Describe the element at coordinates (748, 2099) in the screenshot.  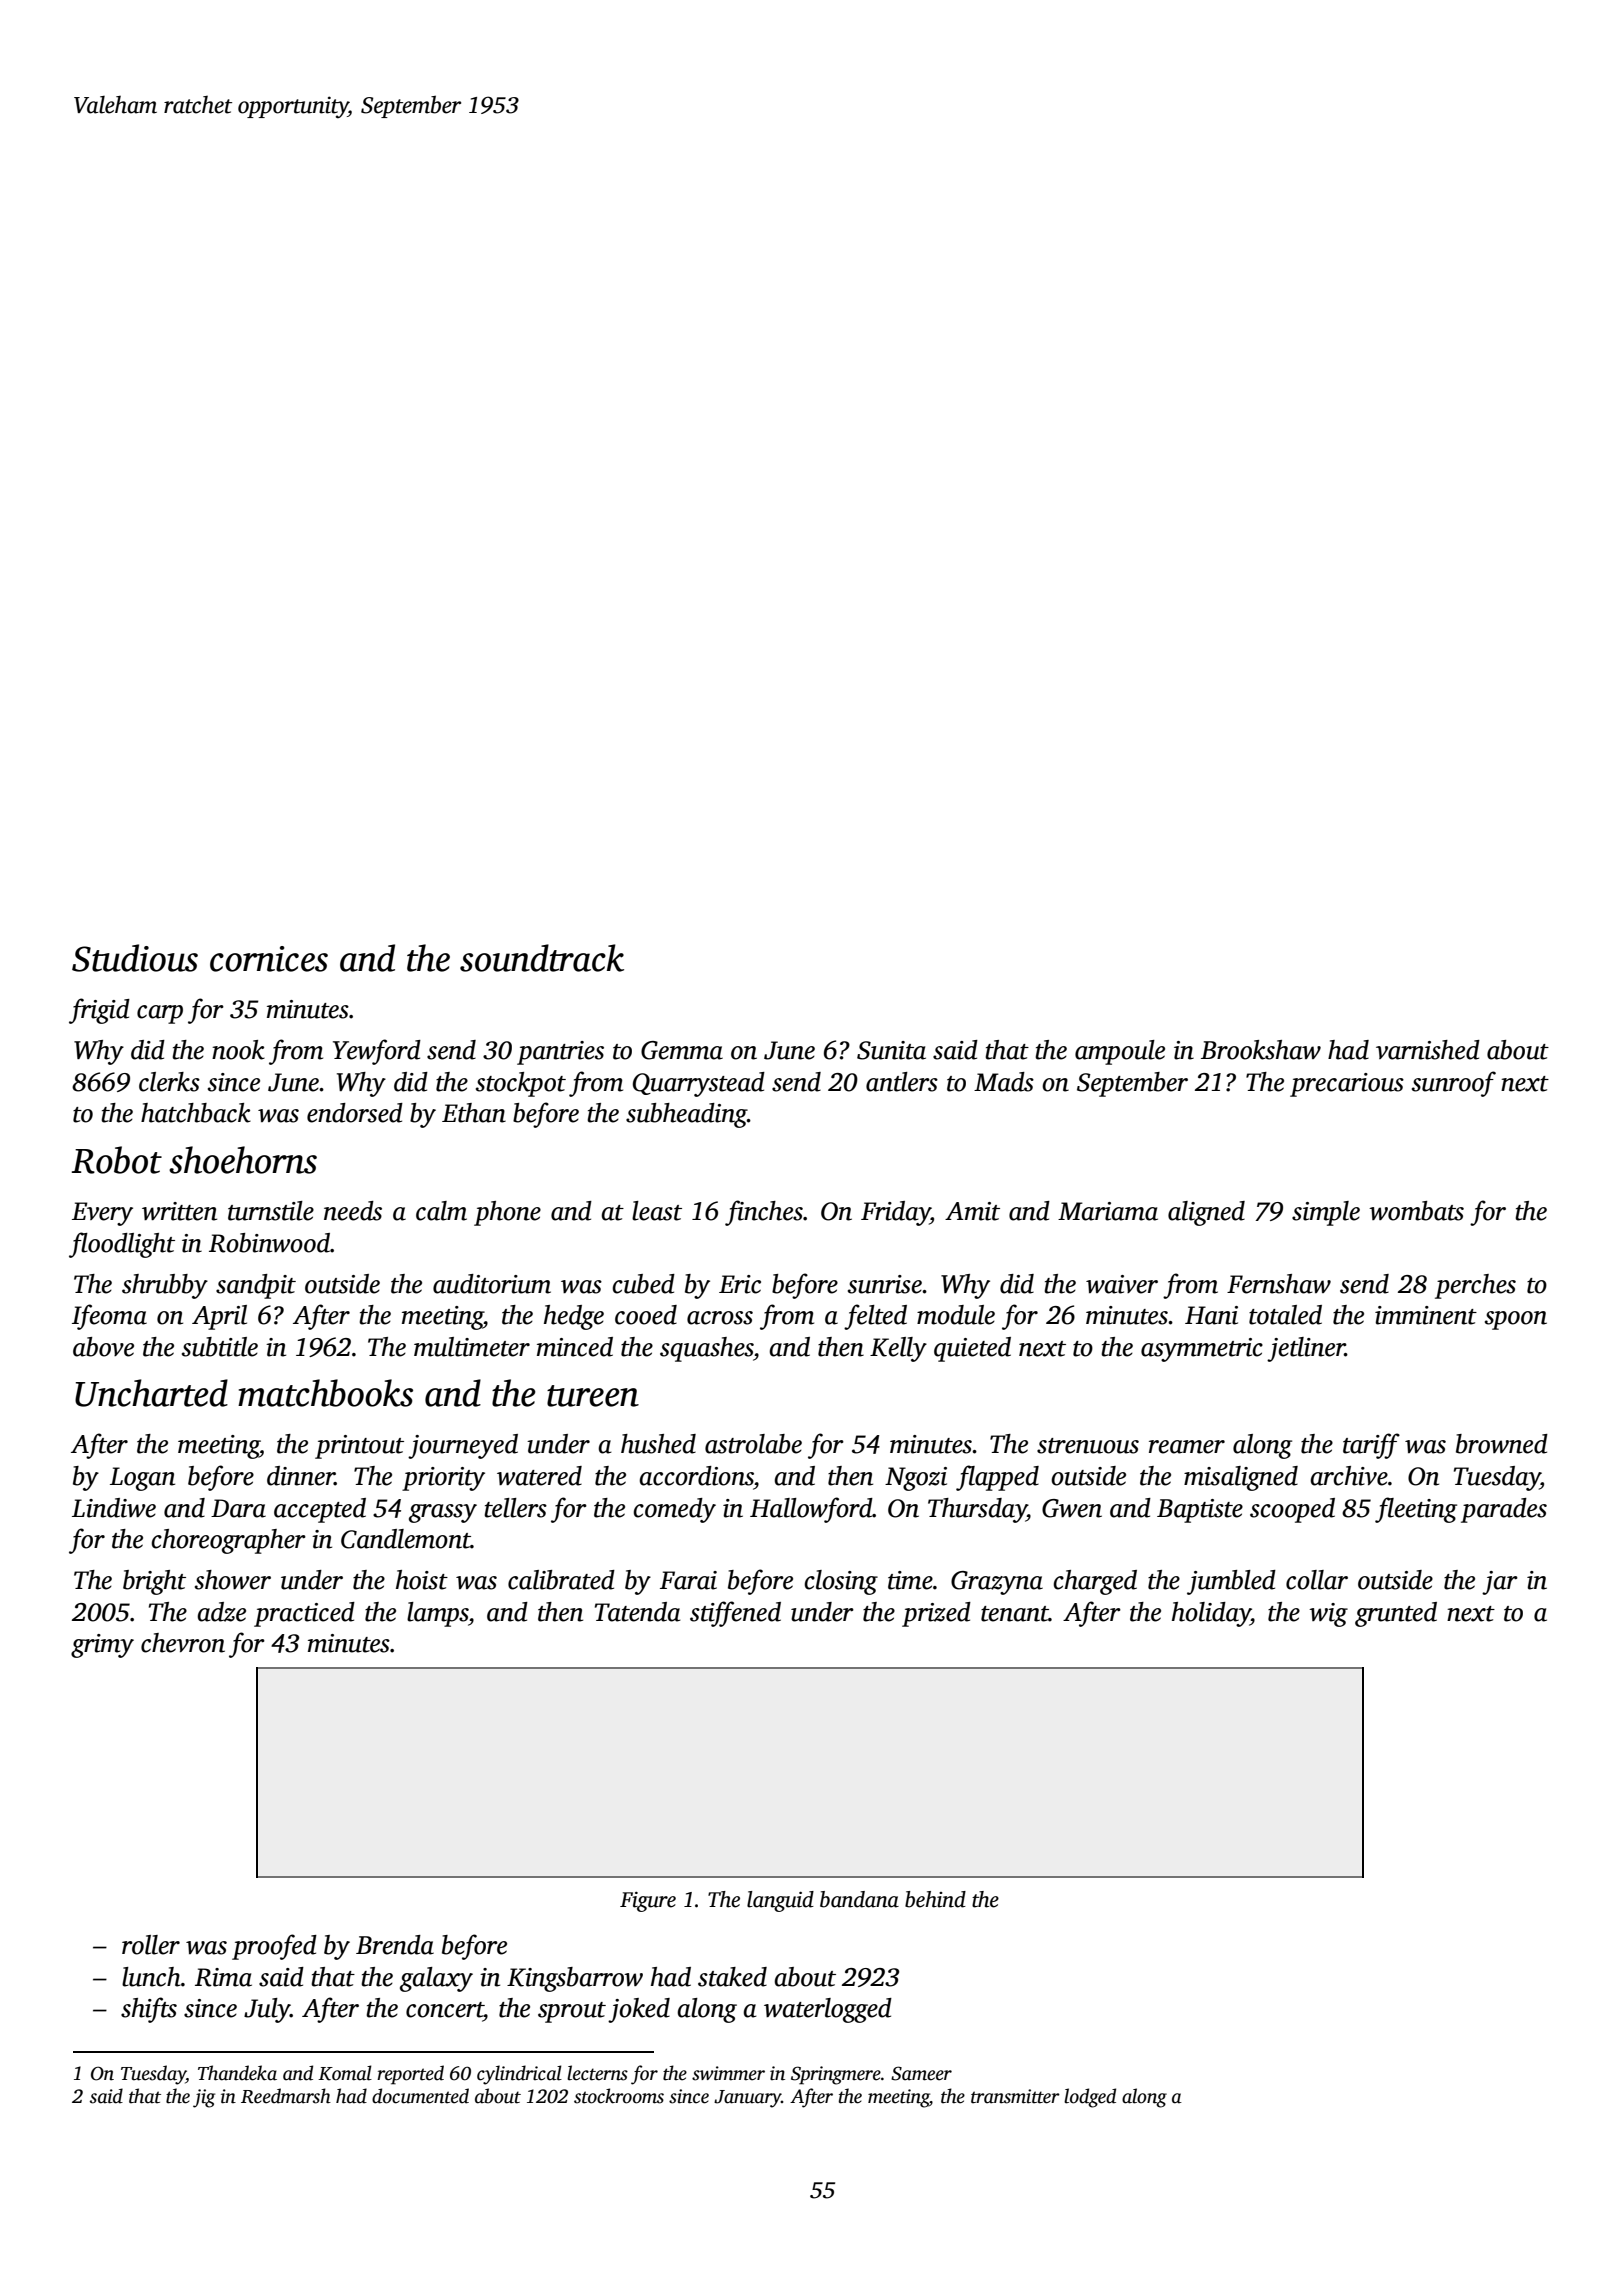
I see `January` at that location.
